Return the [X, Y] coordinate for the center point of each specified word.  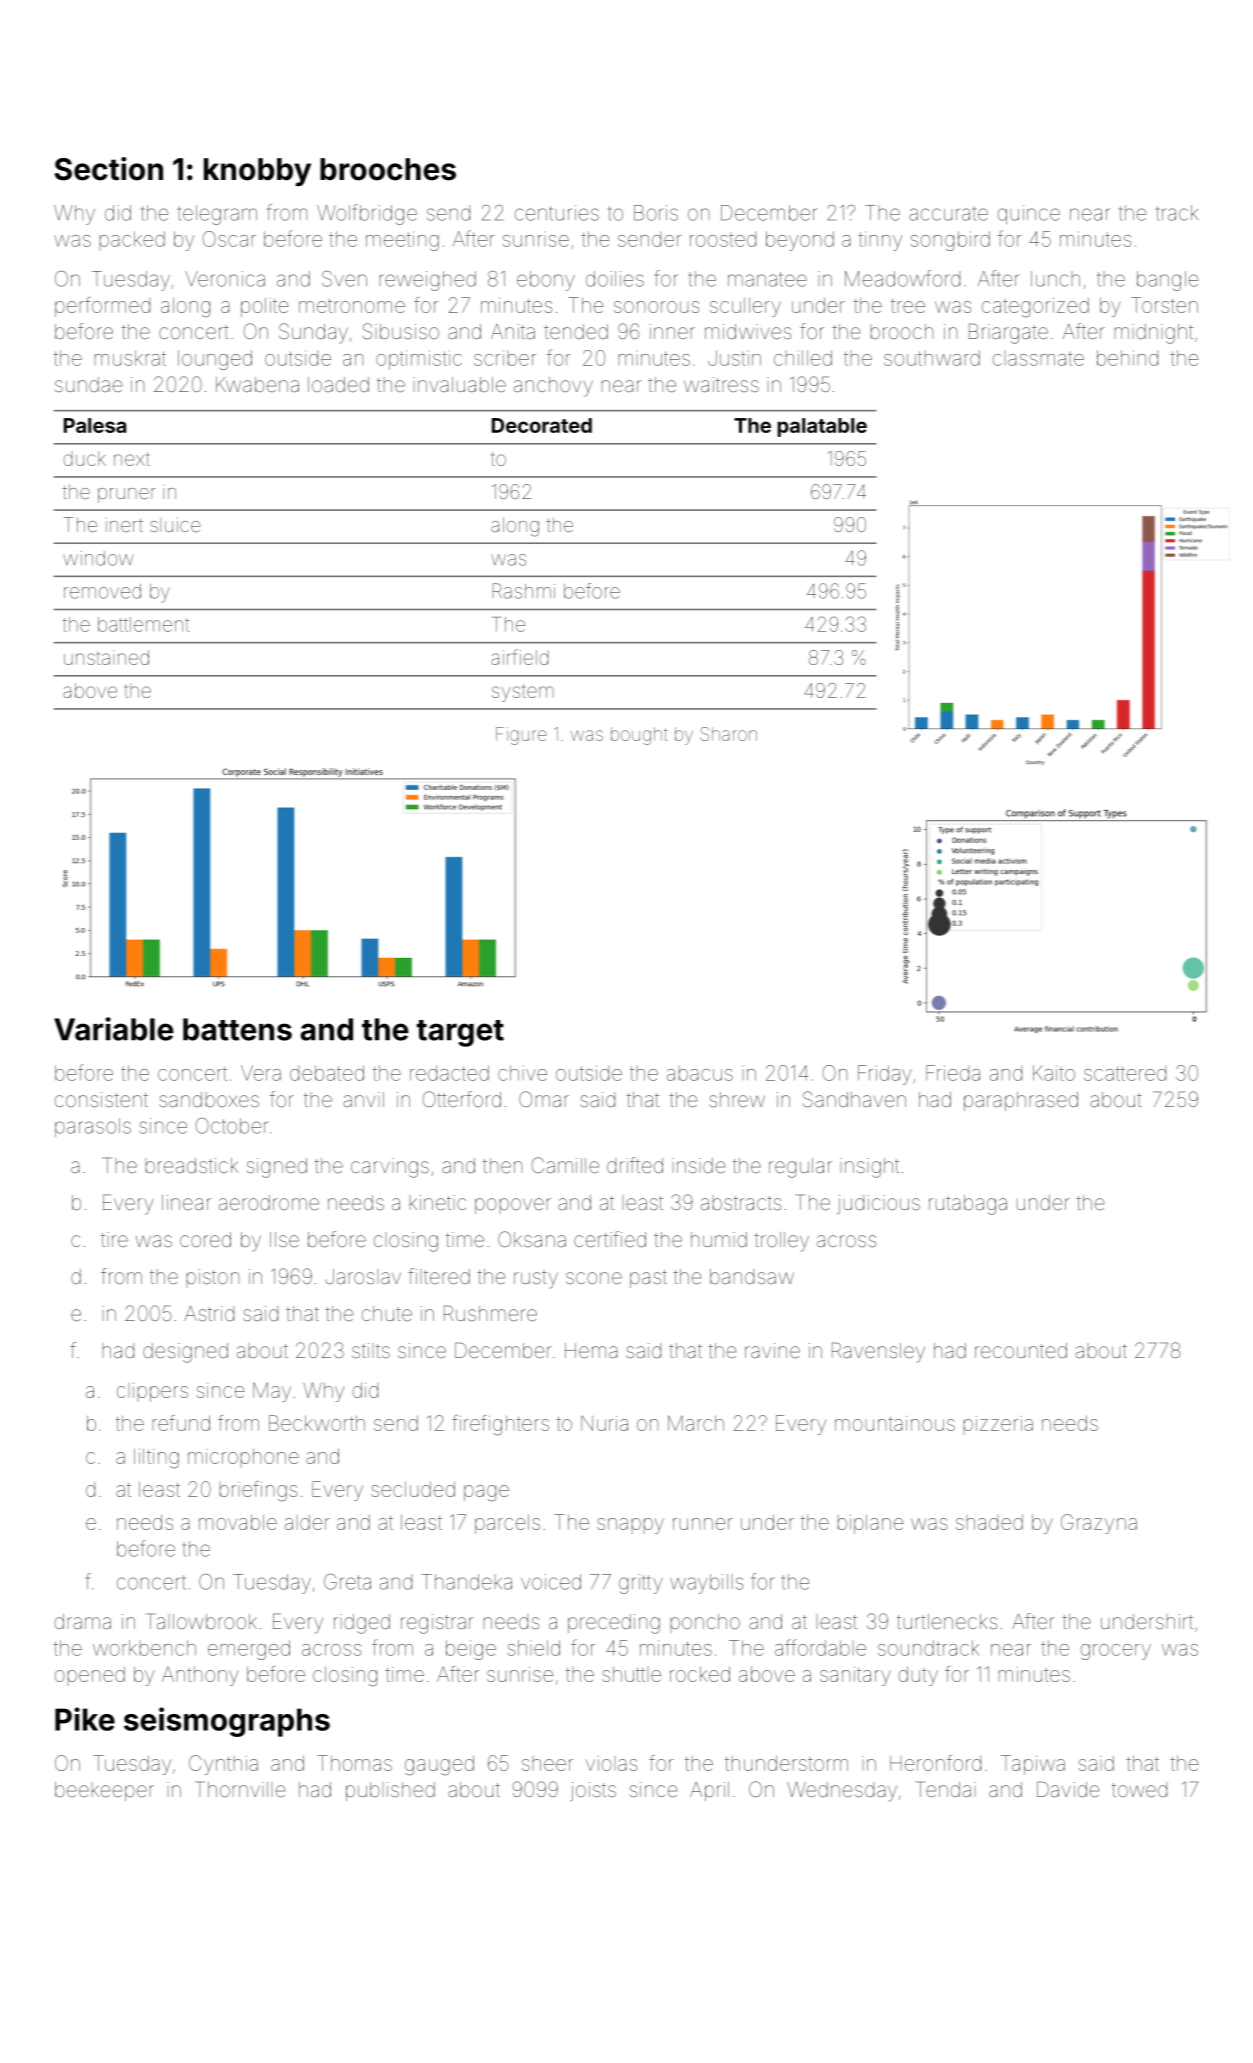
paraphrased [1021, 1101]
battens [237, 1029]
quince [1029, 215]
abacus [700, 1073]
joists [593, 1791]
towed [1139, 1789]
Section [109, 169]
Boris [656, 213]
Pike [85, 1719]
